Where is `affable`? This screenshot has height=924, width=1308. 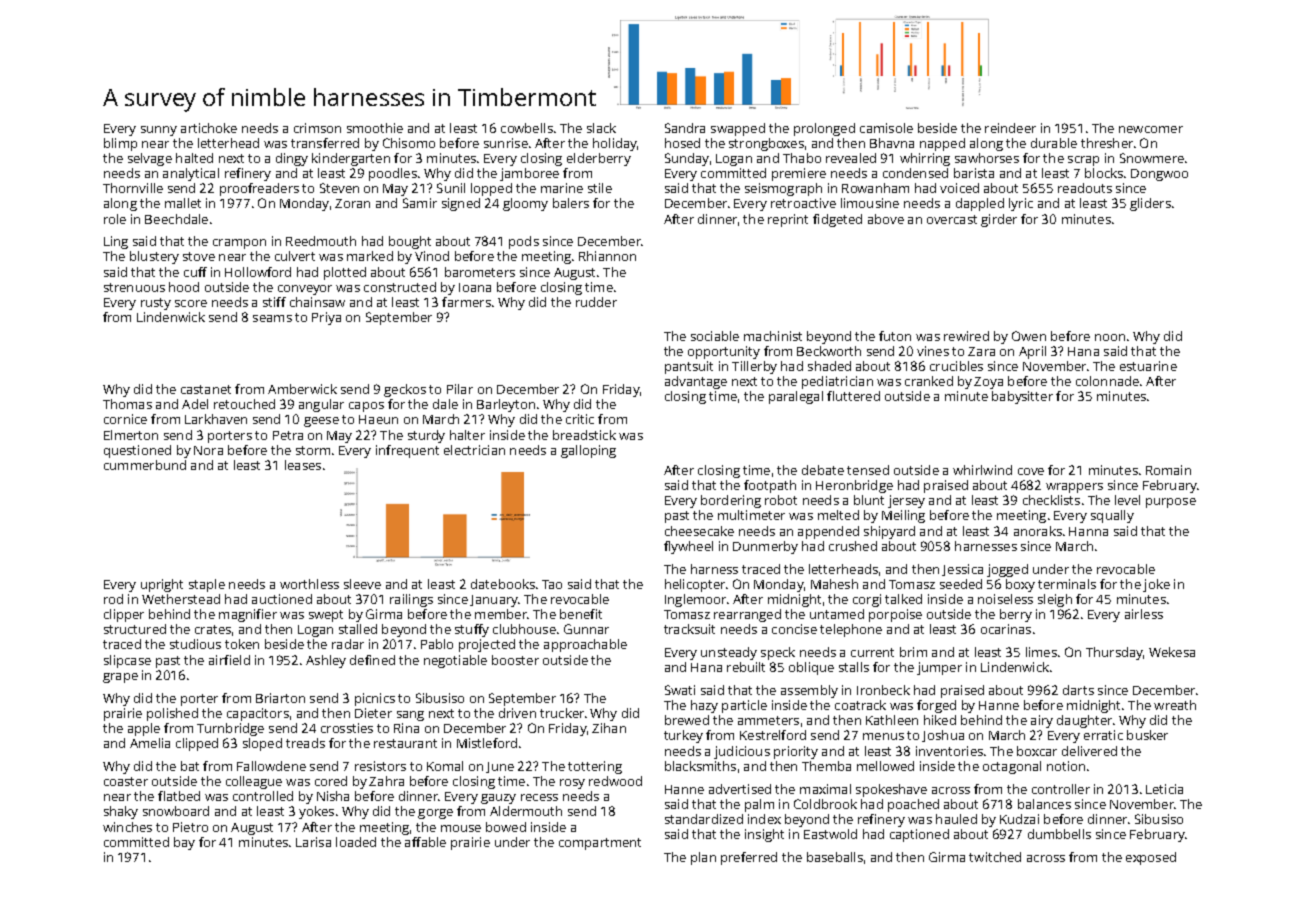 affable is located at coordinates (425, 842).
